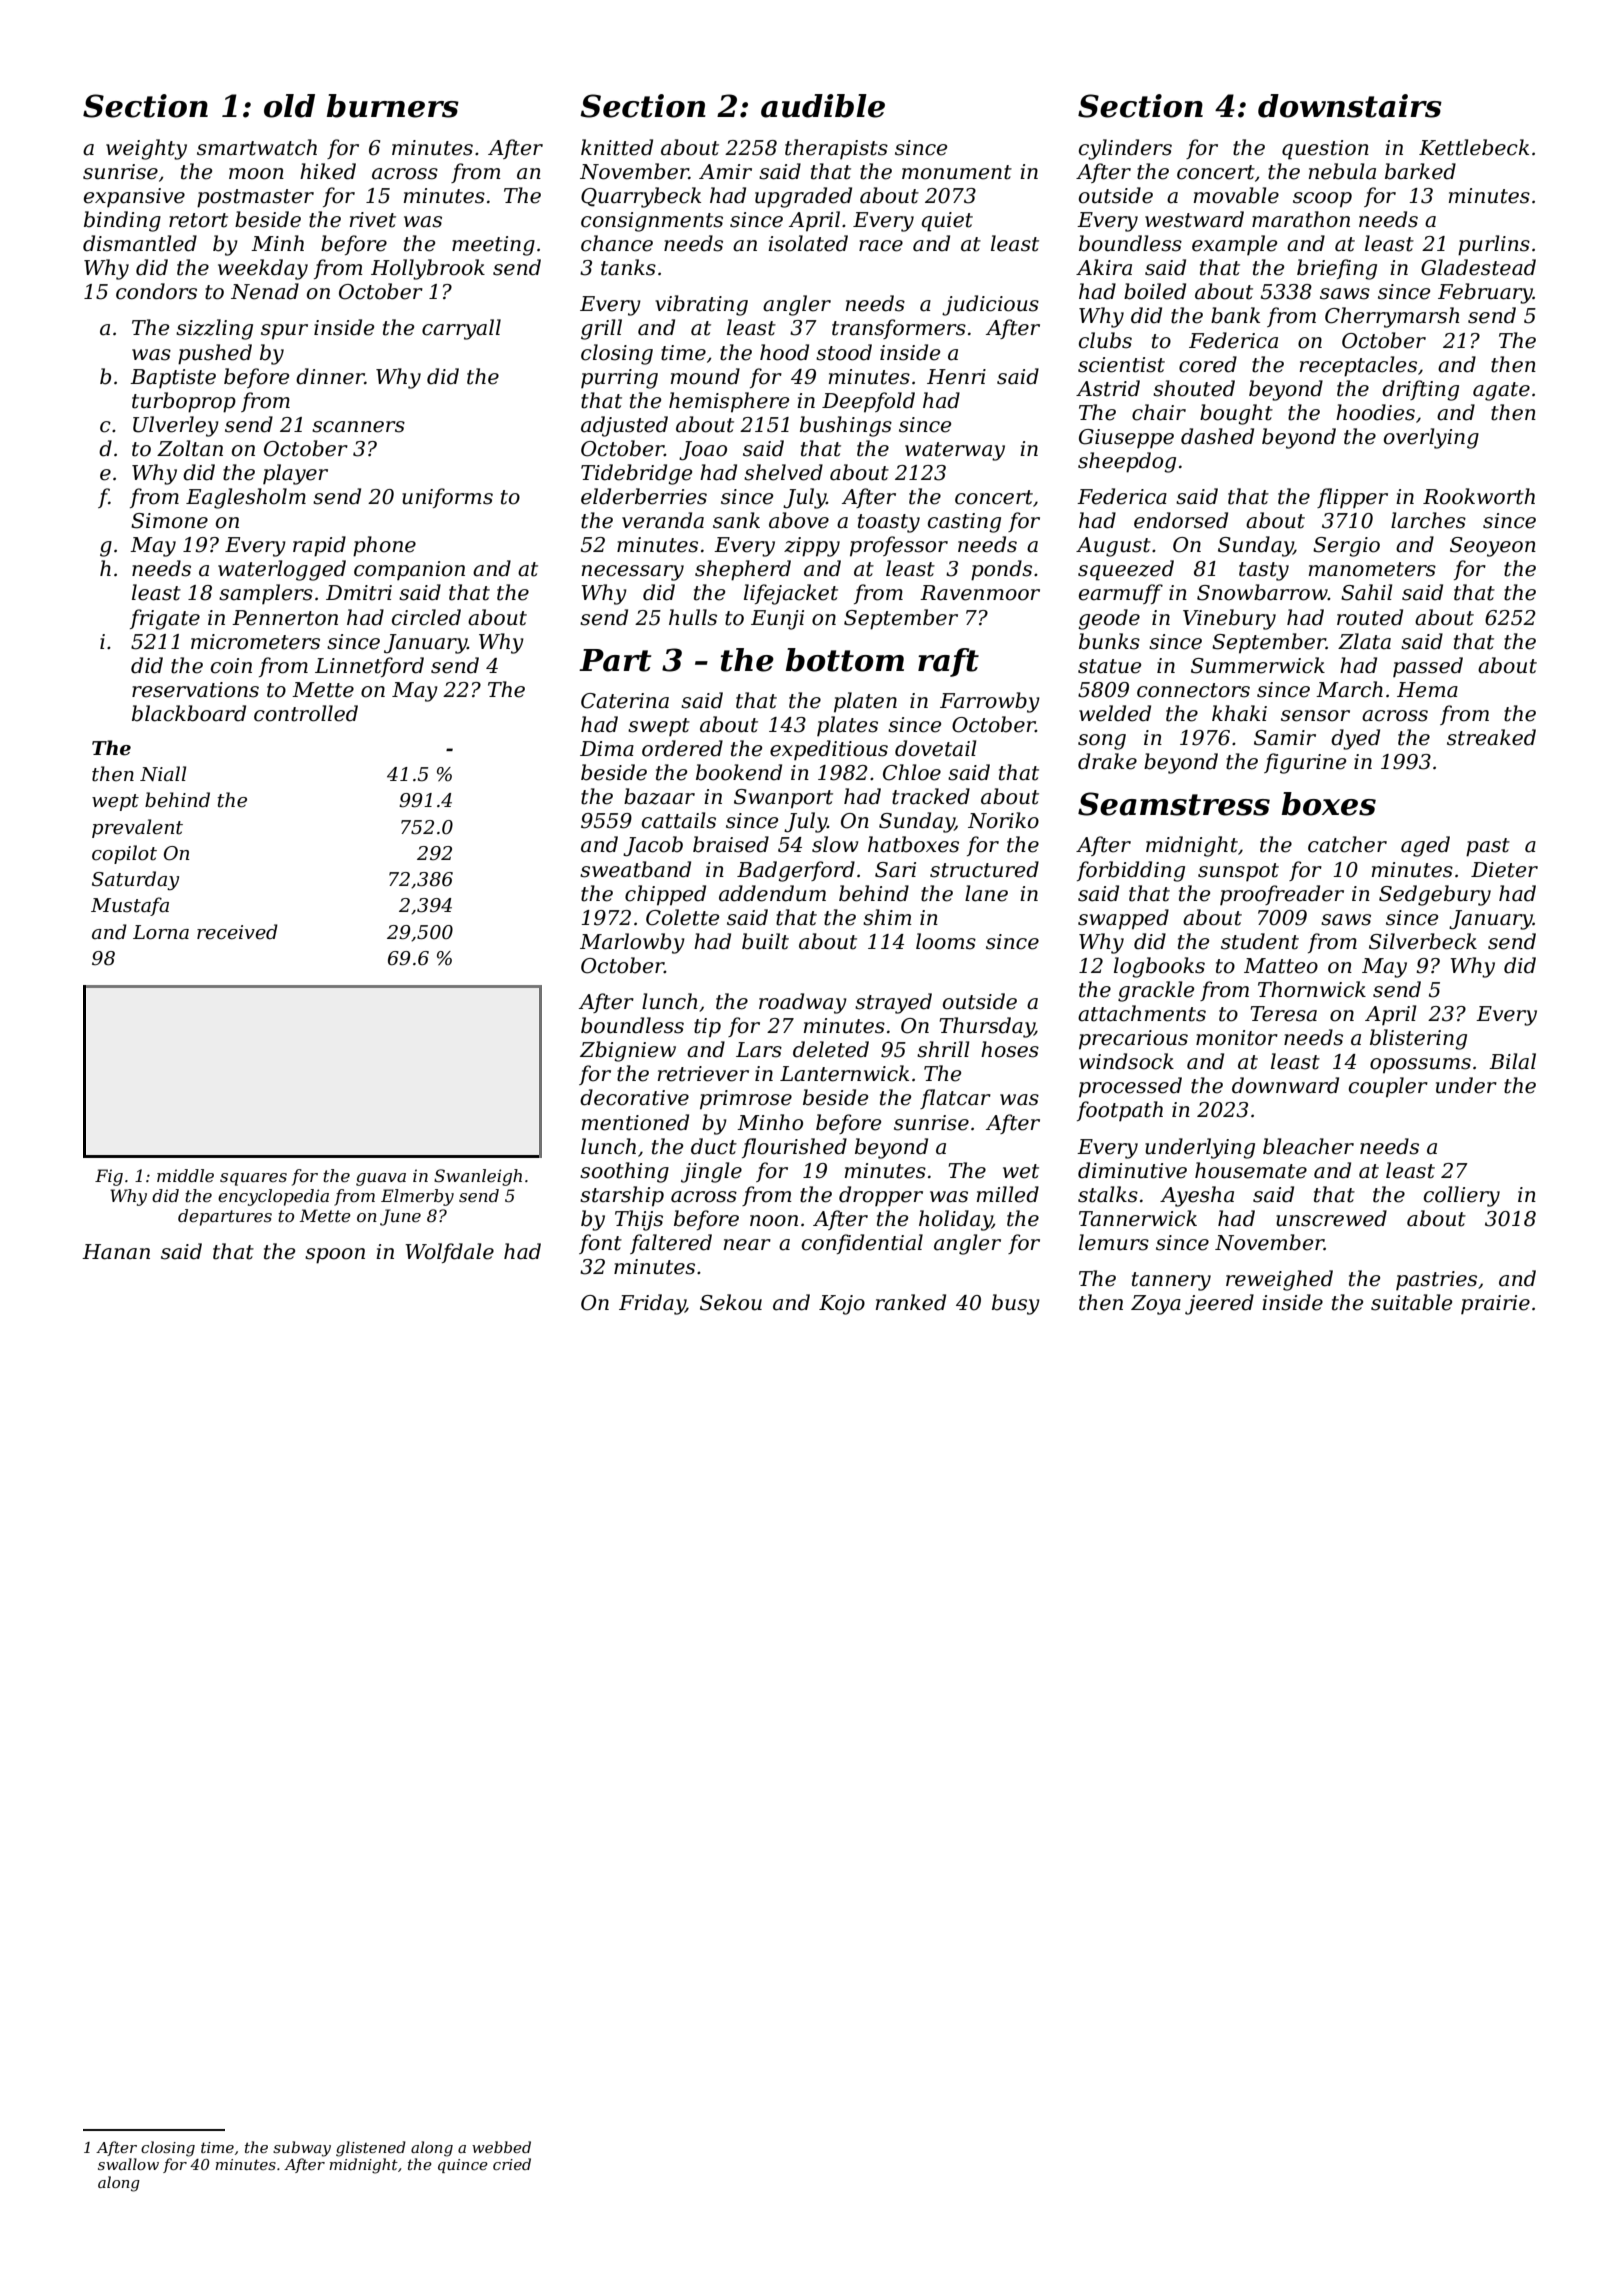  What do you see at coordinates (512, 2164) in the screenshot?
I see `cried` at bounding box center [512, 2164].
